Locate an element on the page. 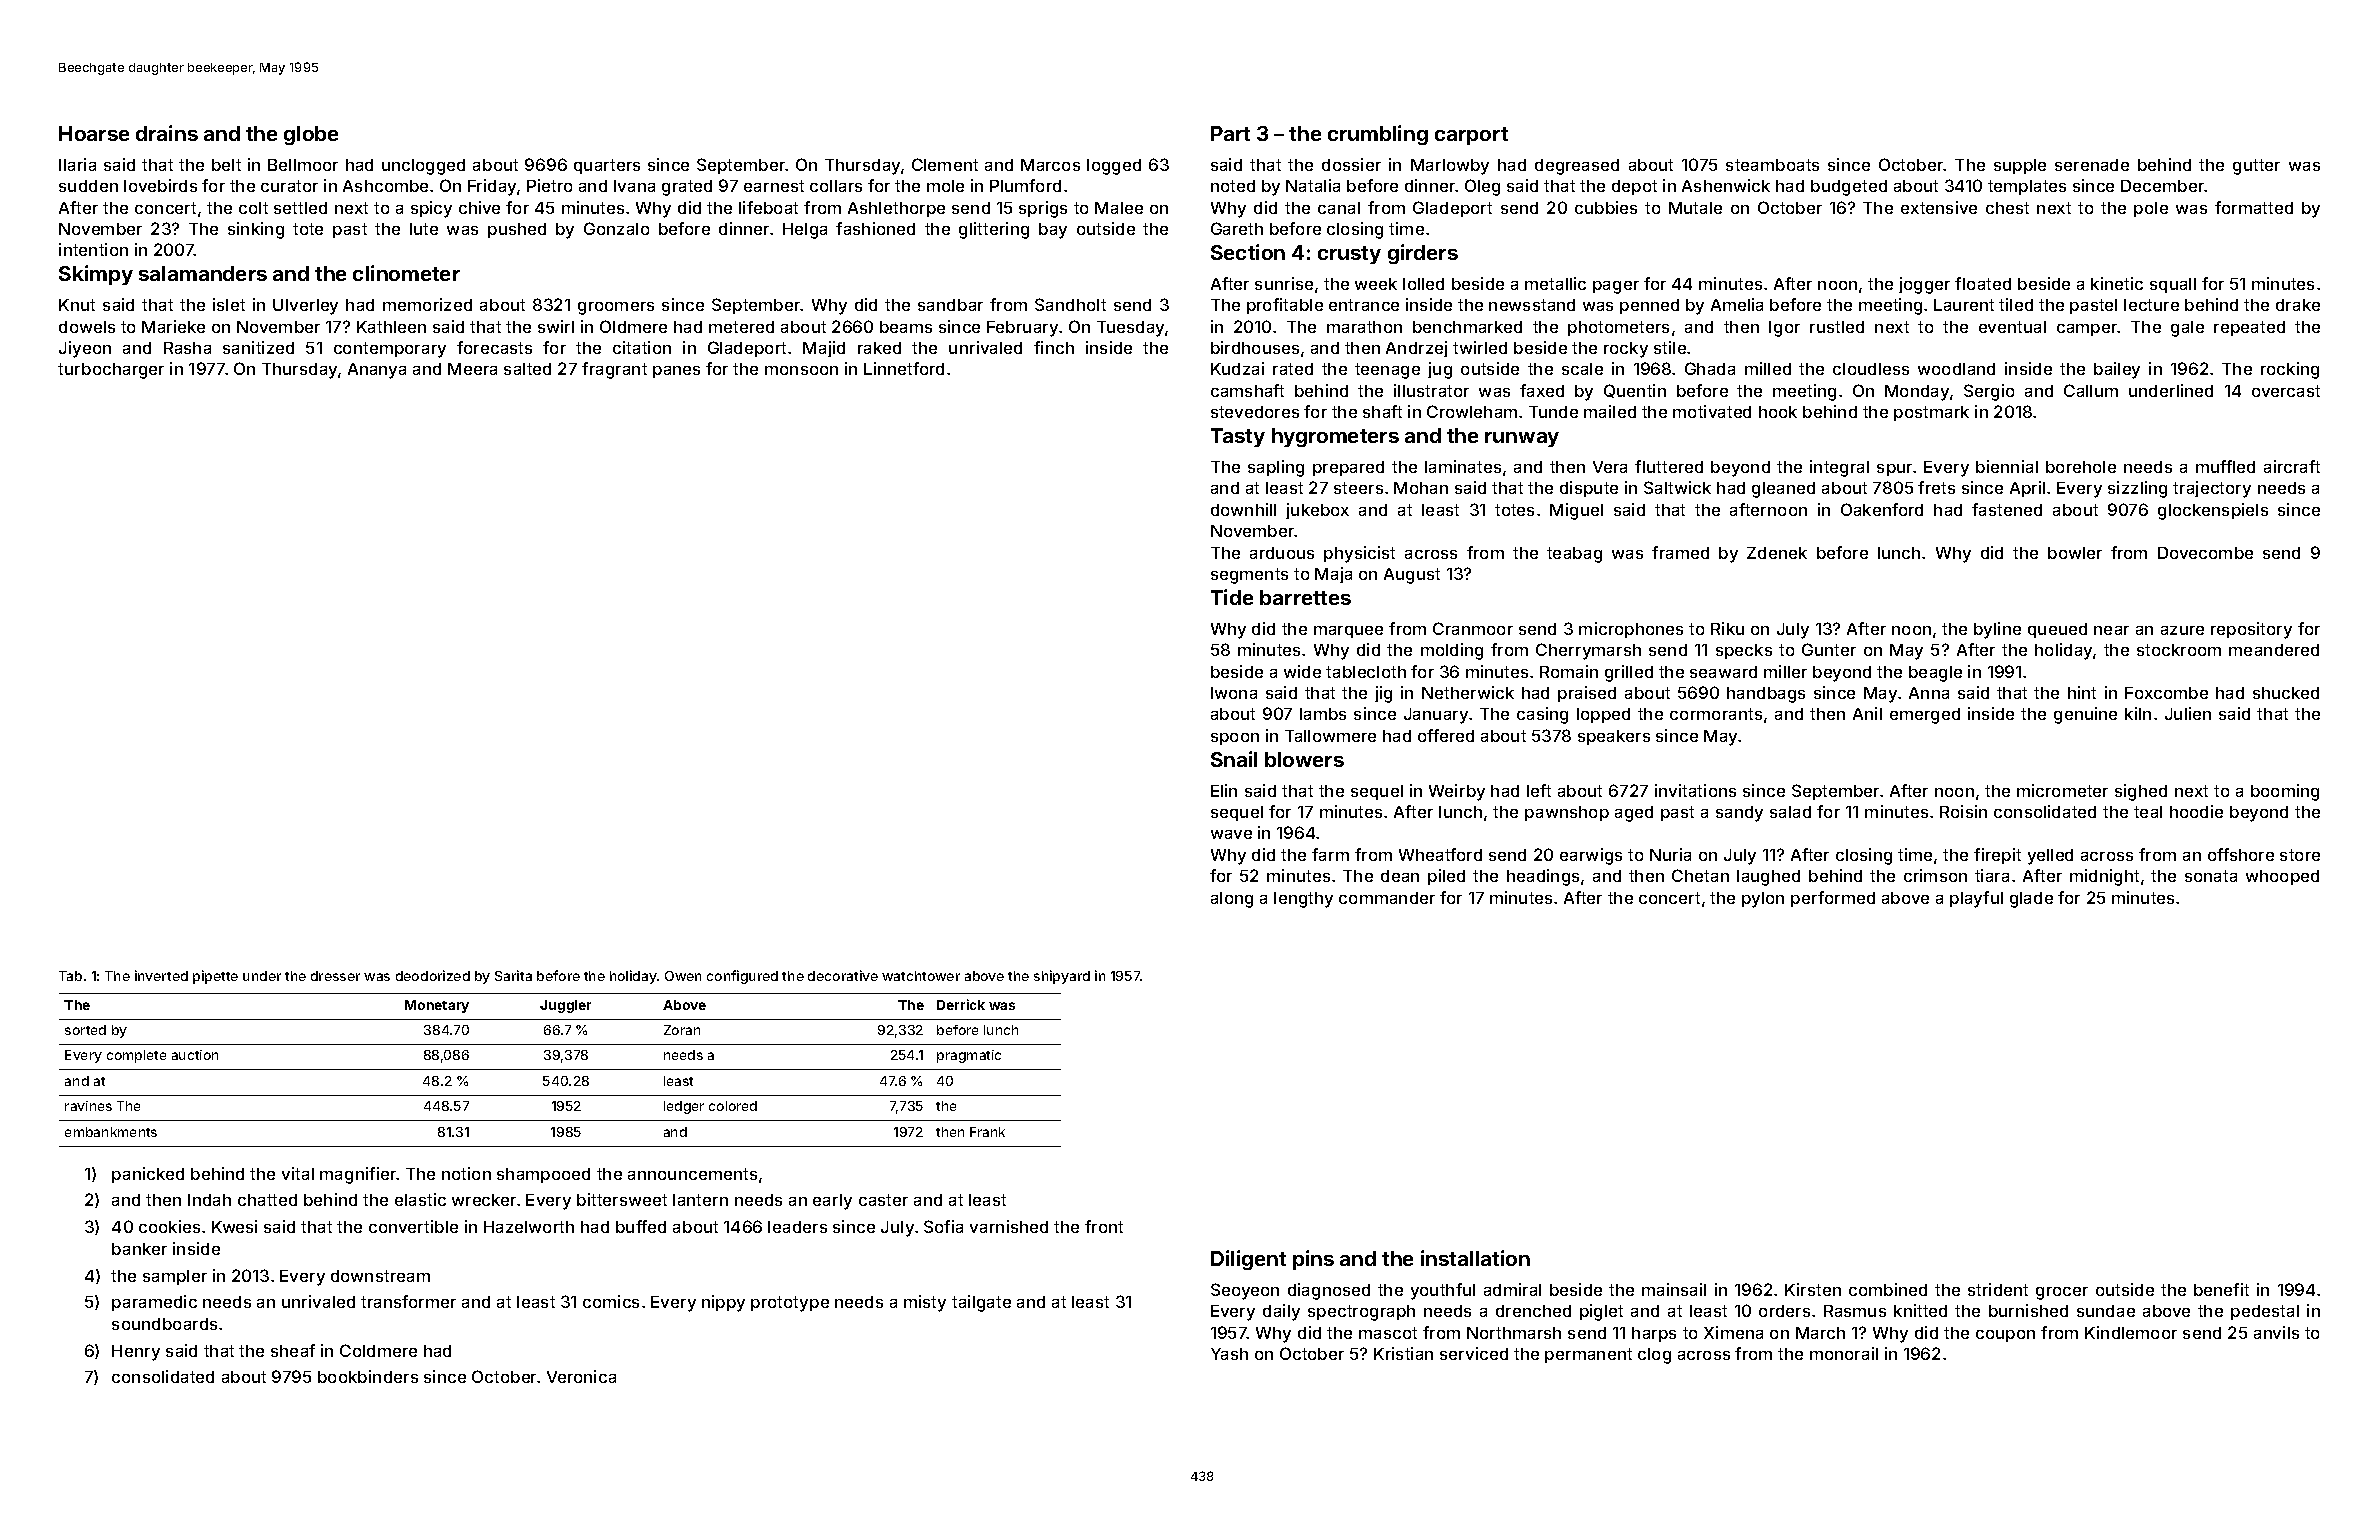  monorail is located at coordinates (1844, 1353).
